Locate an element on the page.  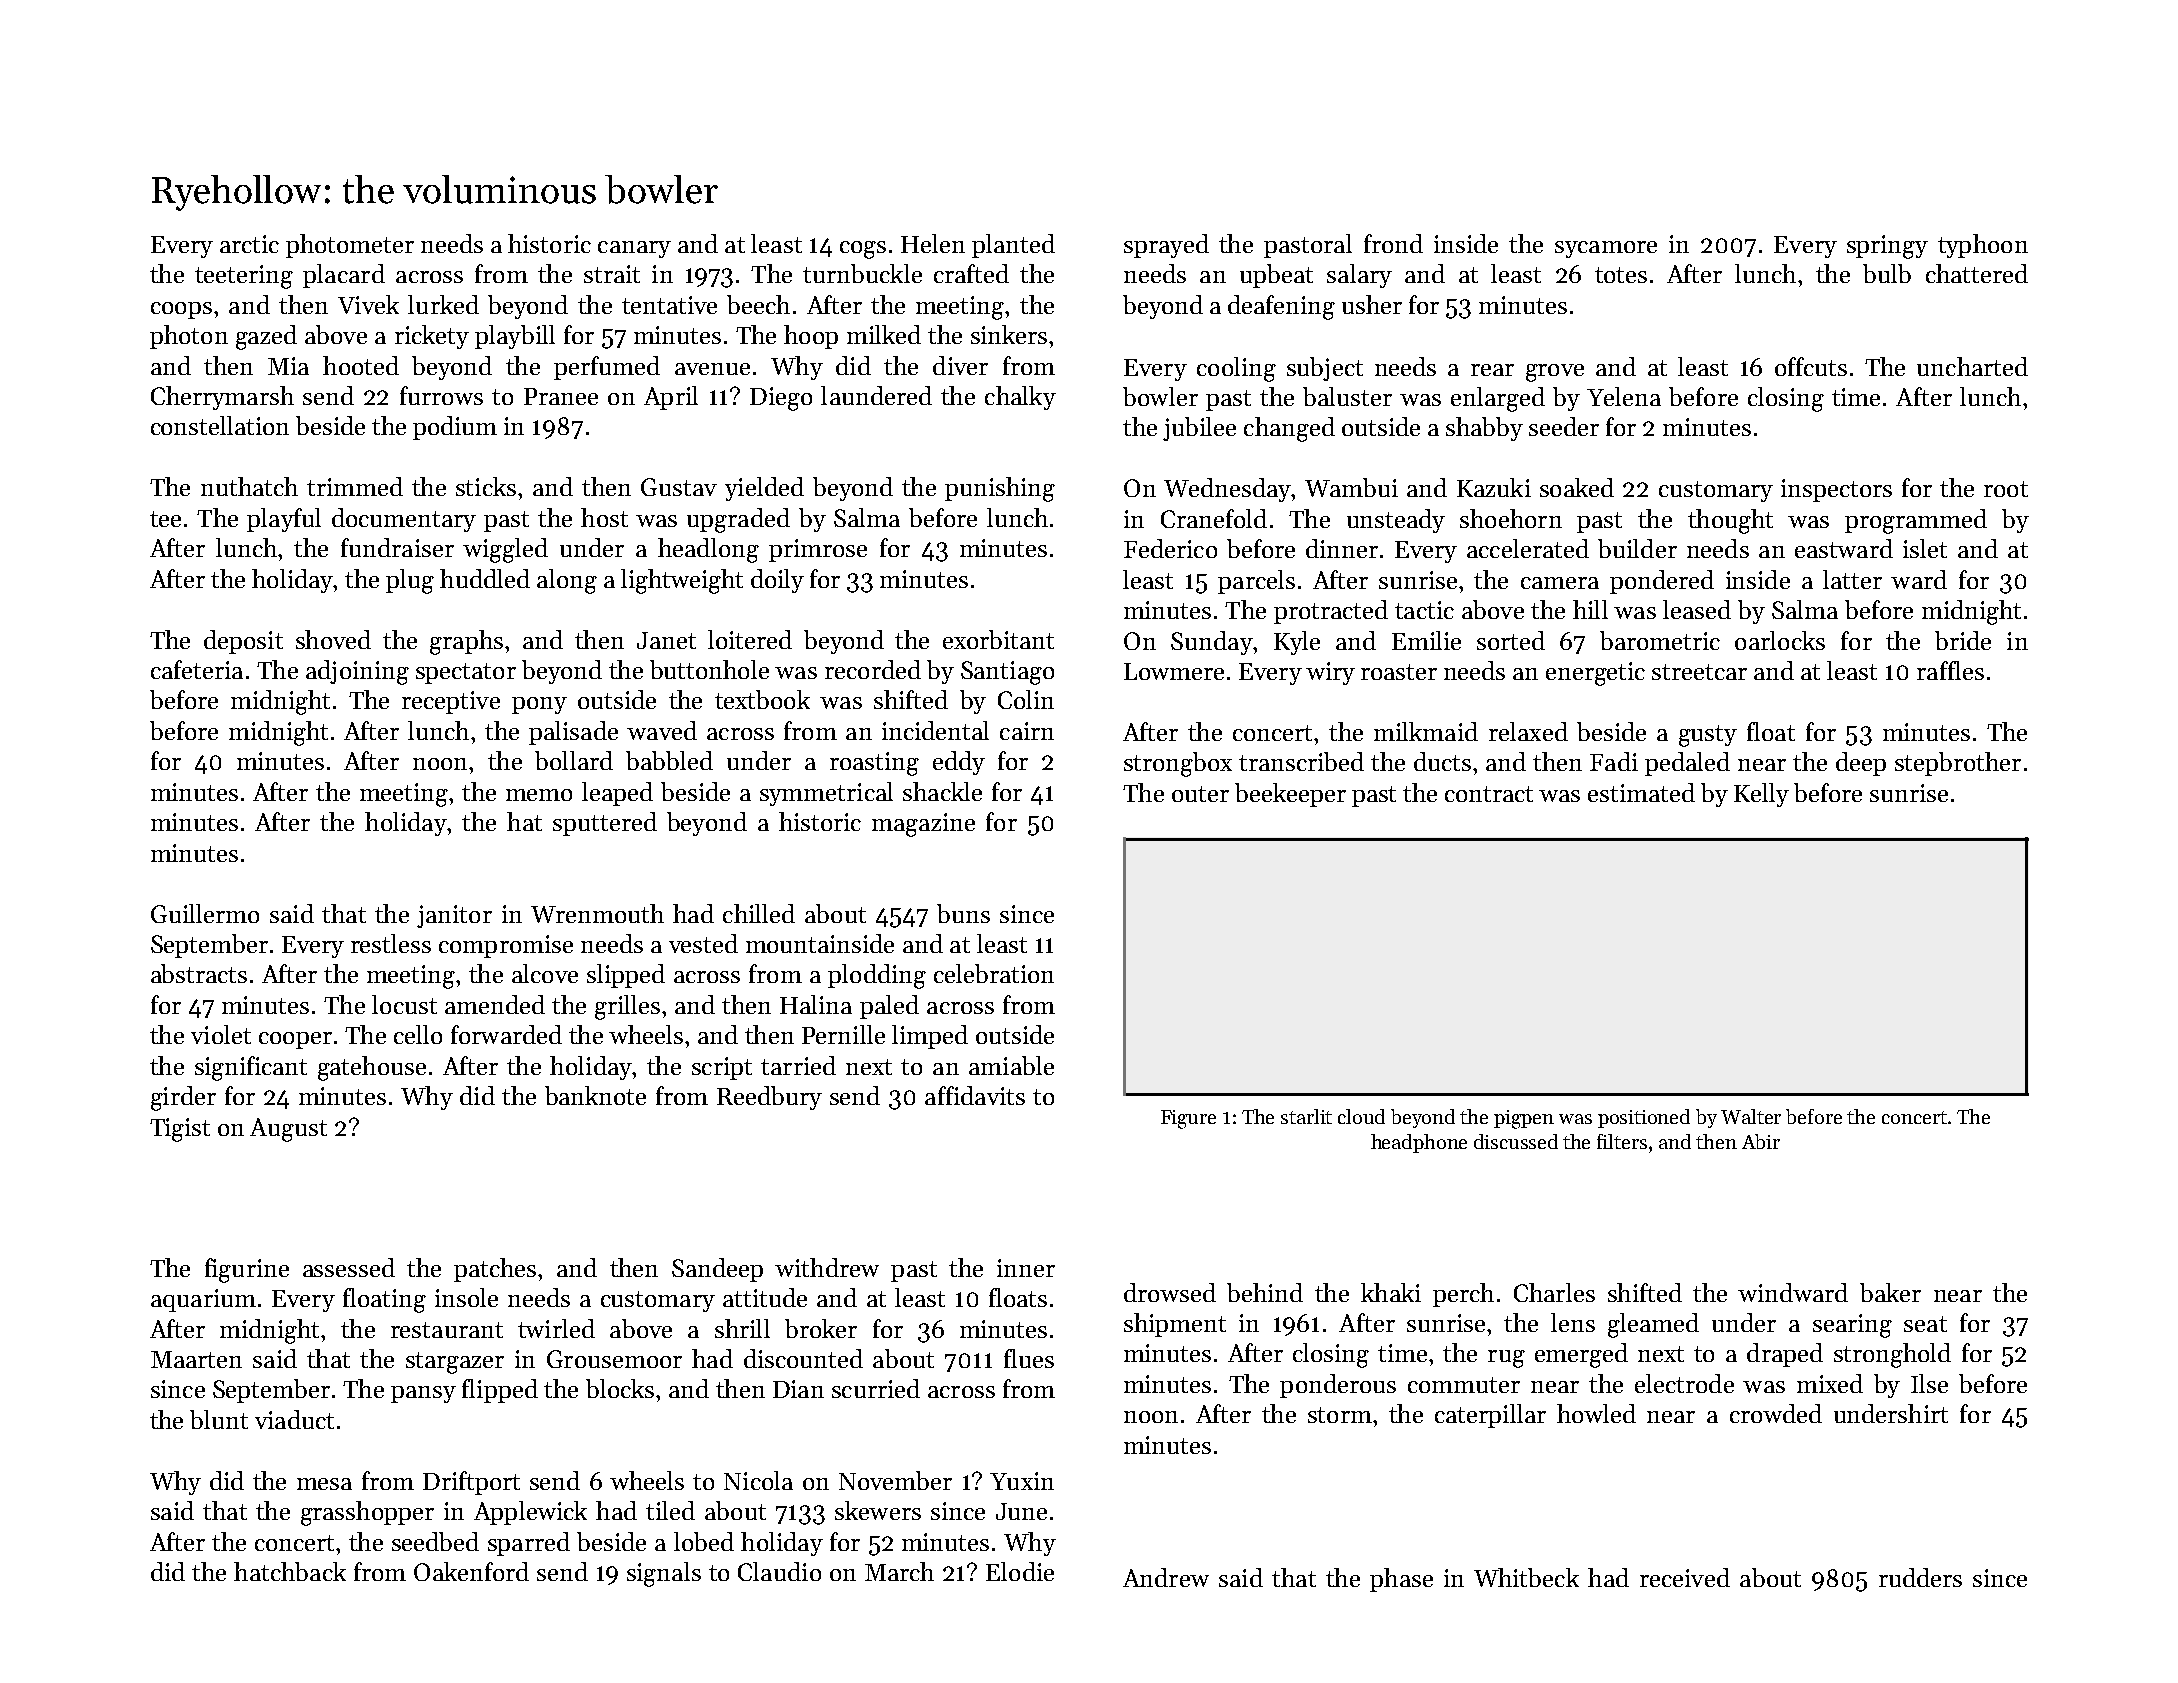
plodding is located at coordinates (877, 976).
